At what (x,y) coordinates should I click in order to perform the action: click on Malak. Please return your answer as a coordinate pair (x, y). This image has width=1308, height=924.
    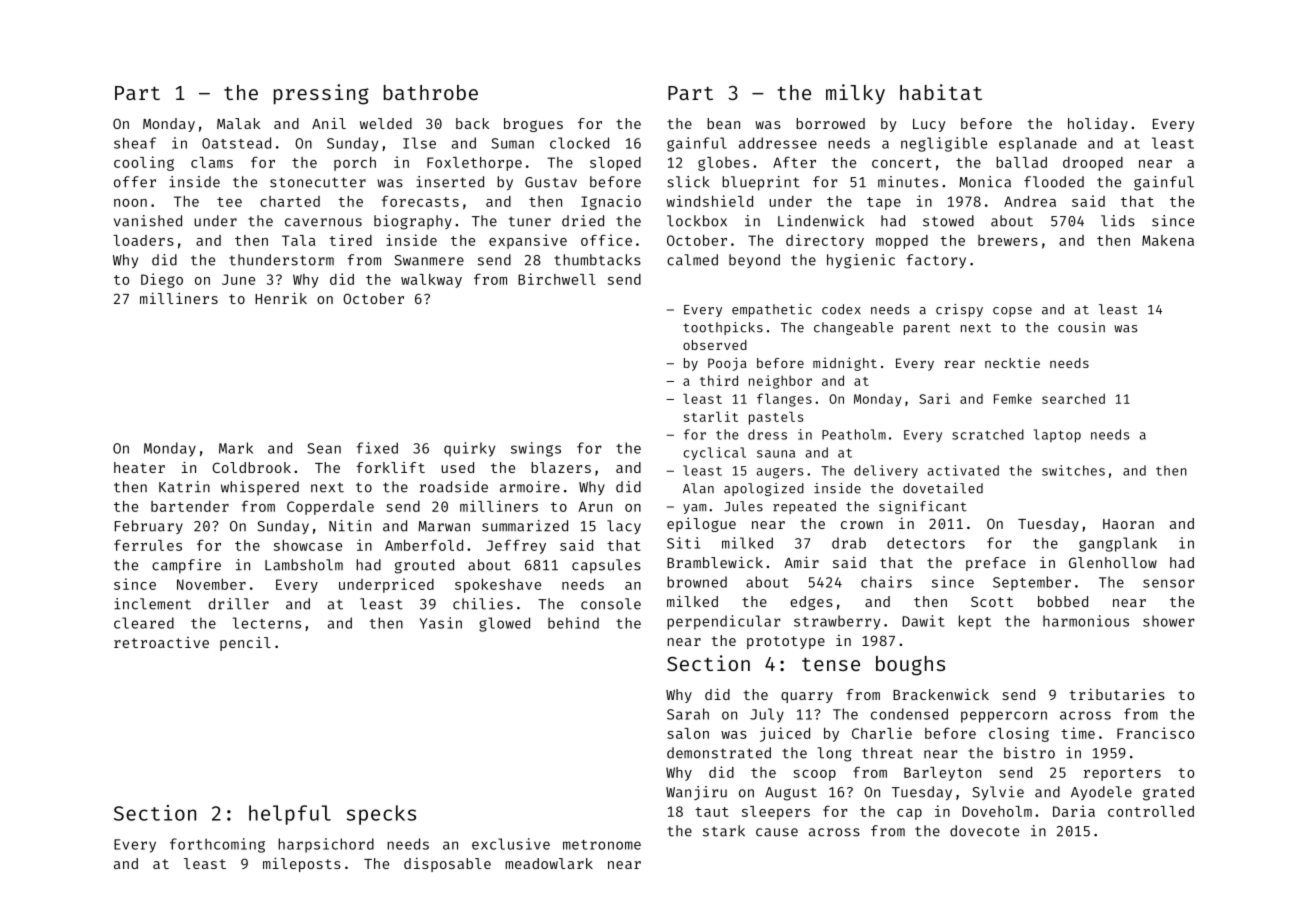
    Looking at the image, I should click on (238, 123).
